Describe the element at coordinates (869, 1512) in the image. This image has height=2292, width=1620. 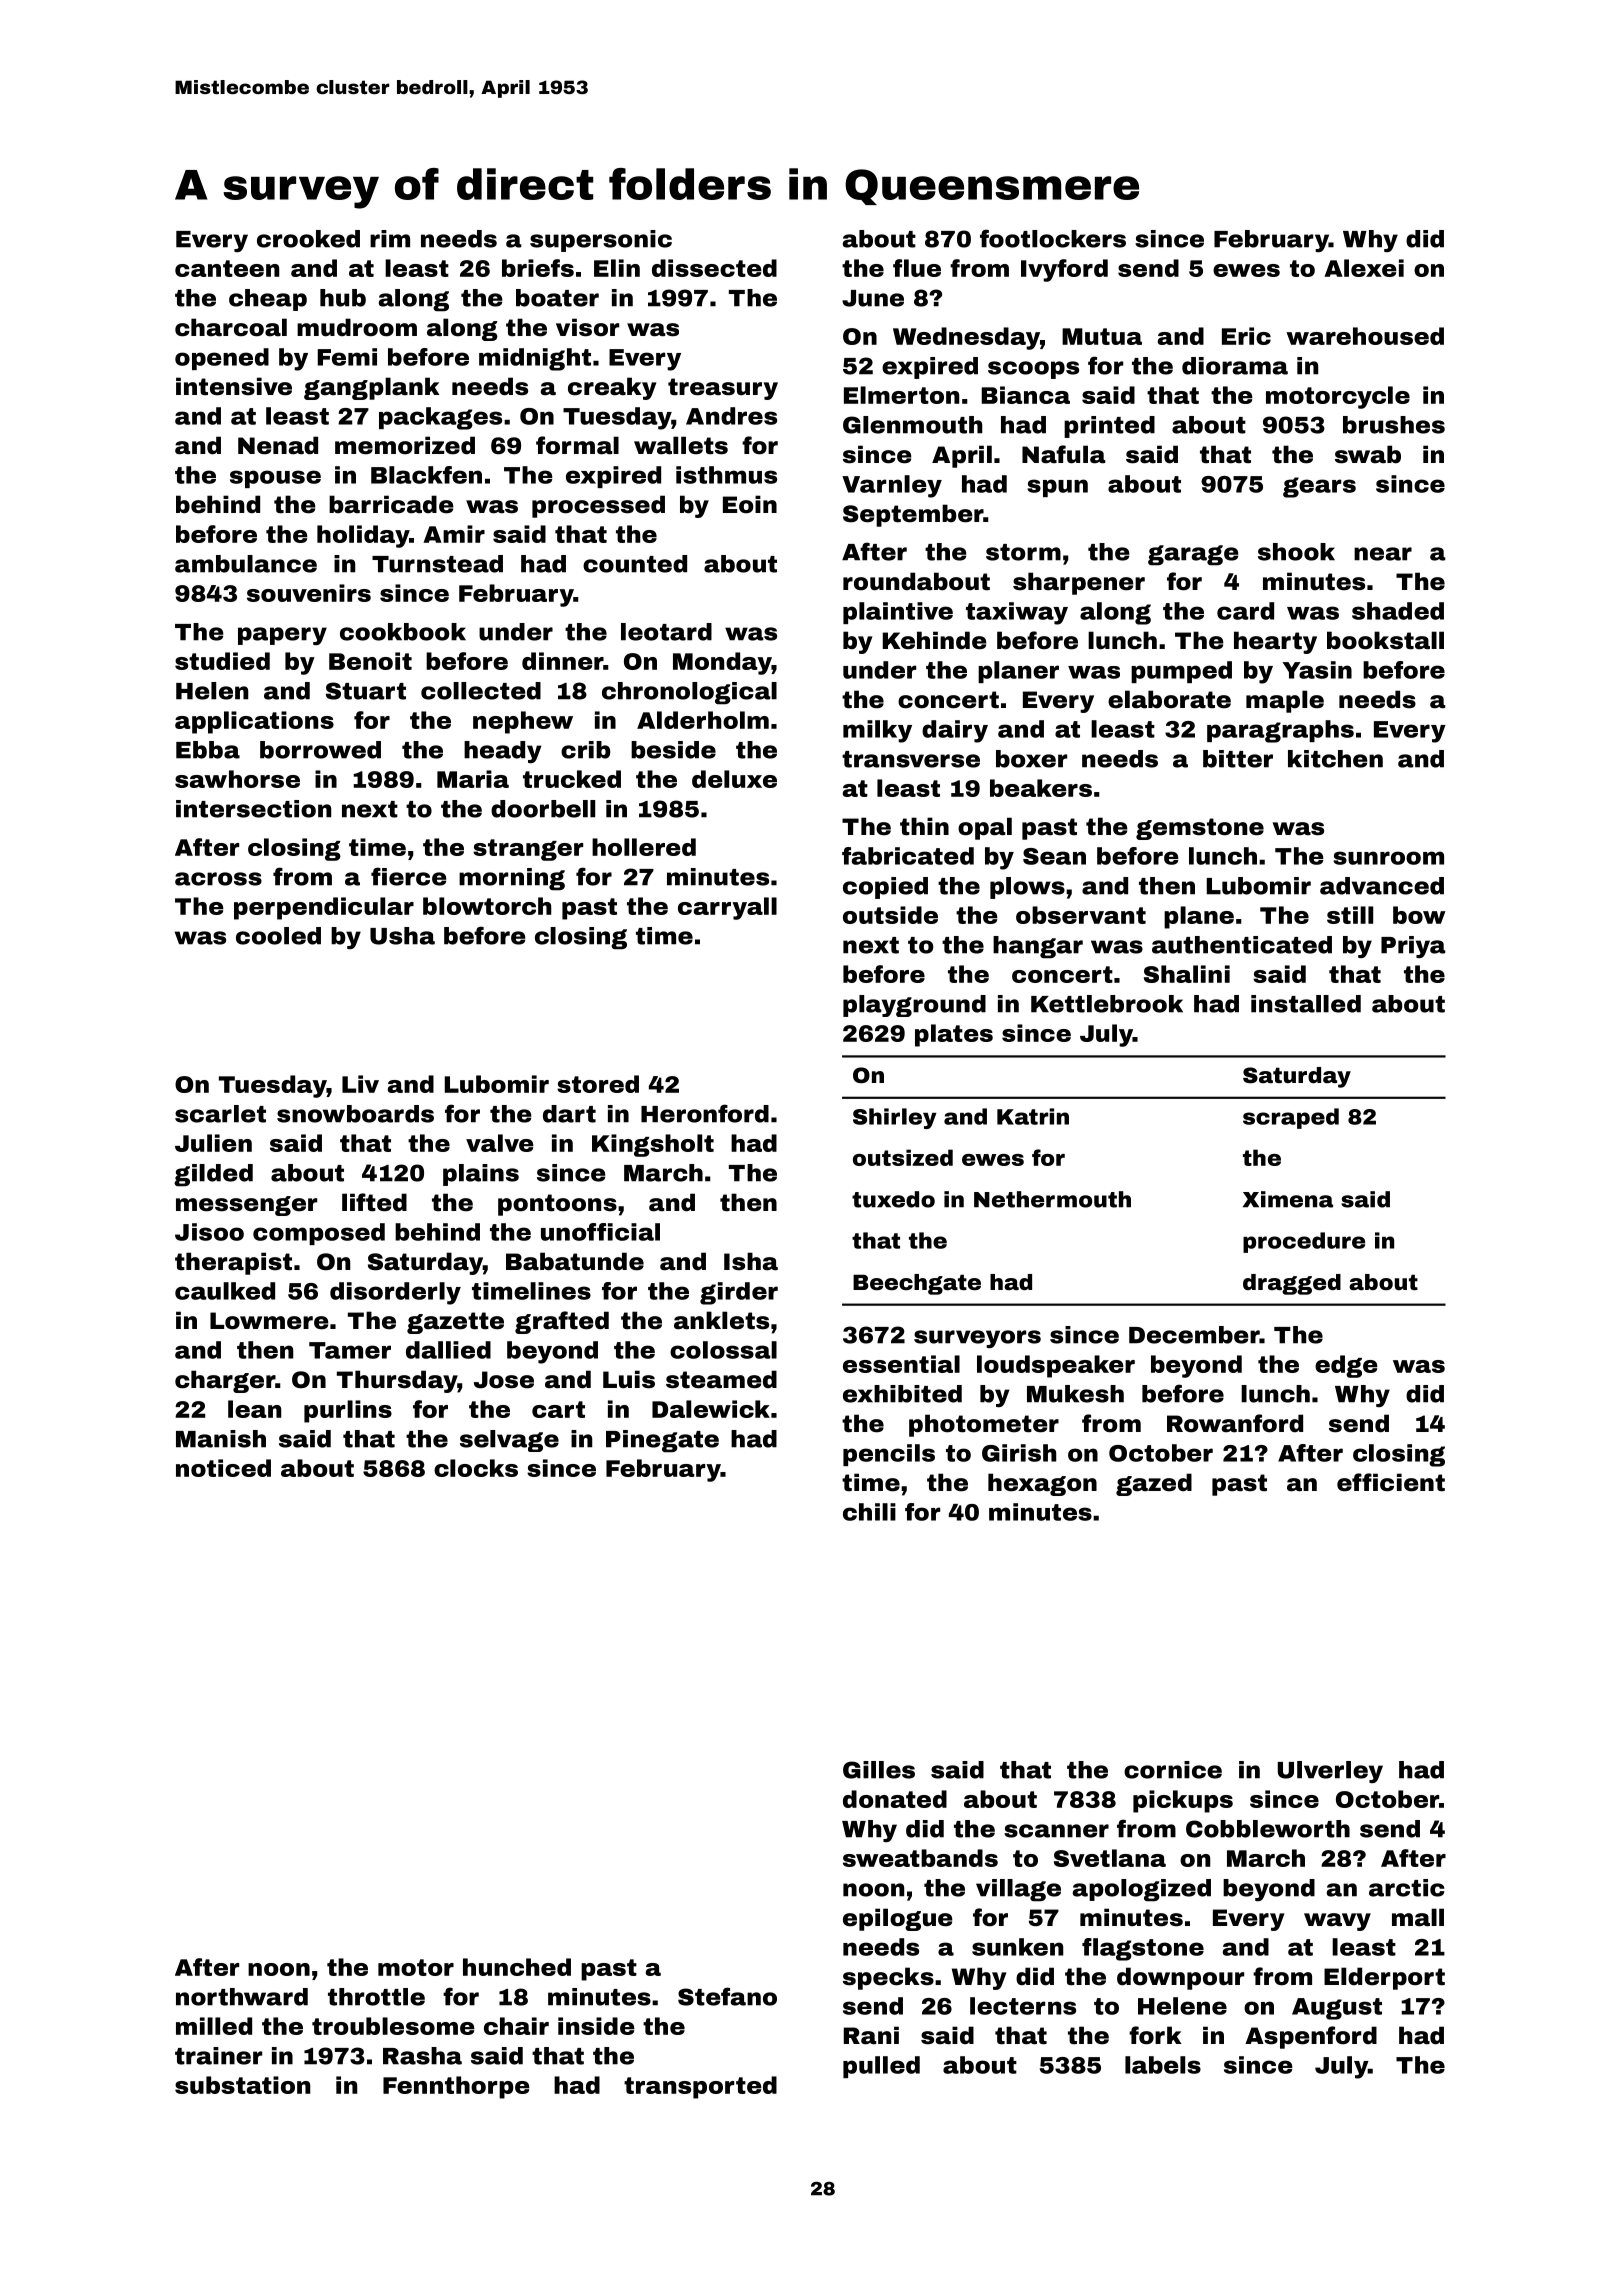
I see `chili` at that location.
